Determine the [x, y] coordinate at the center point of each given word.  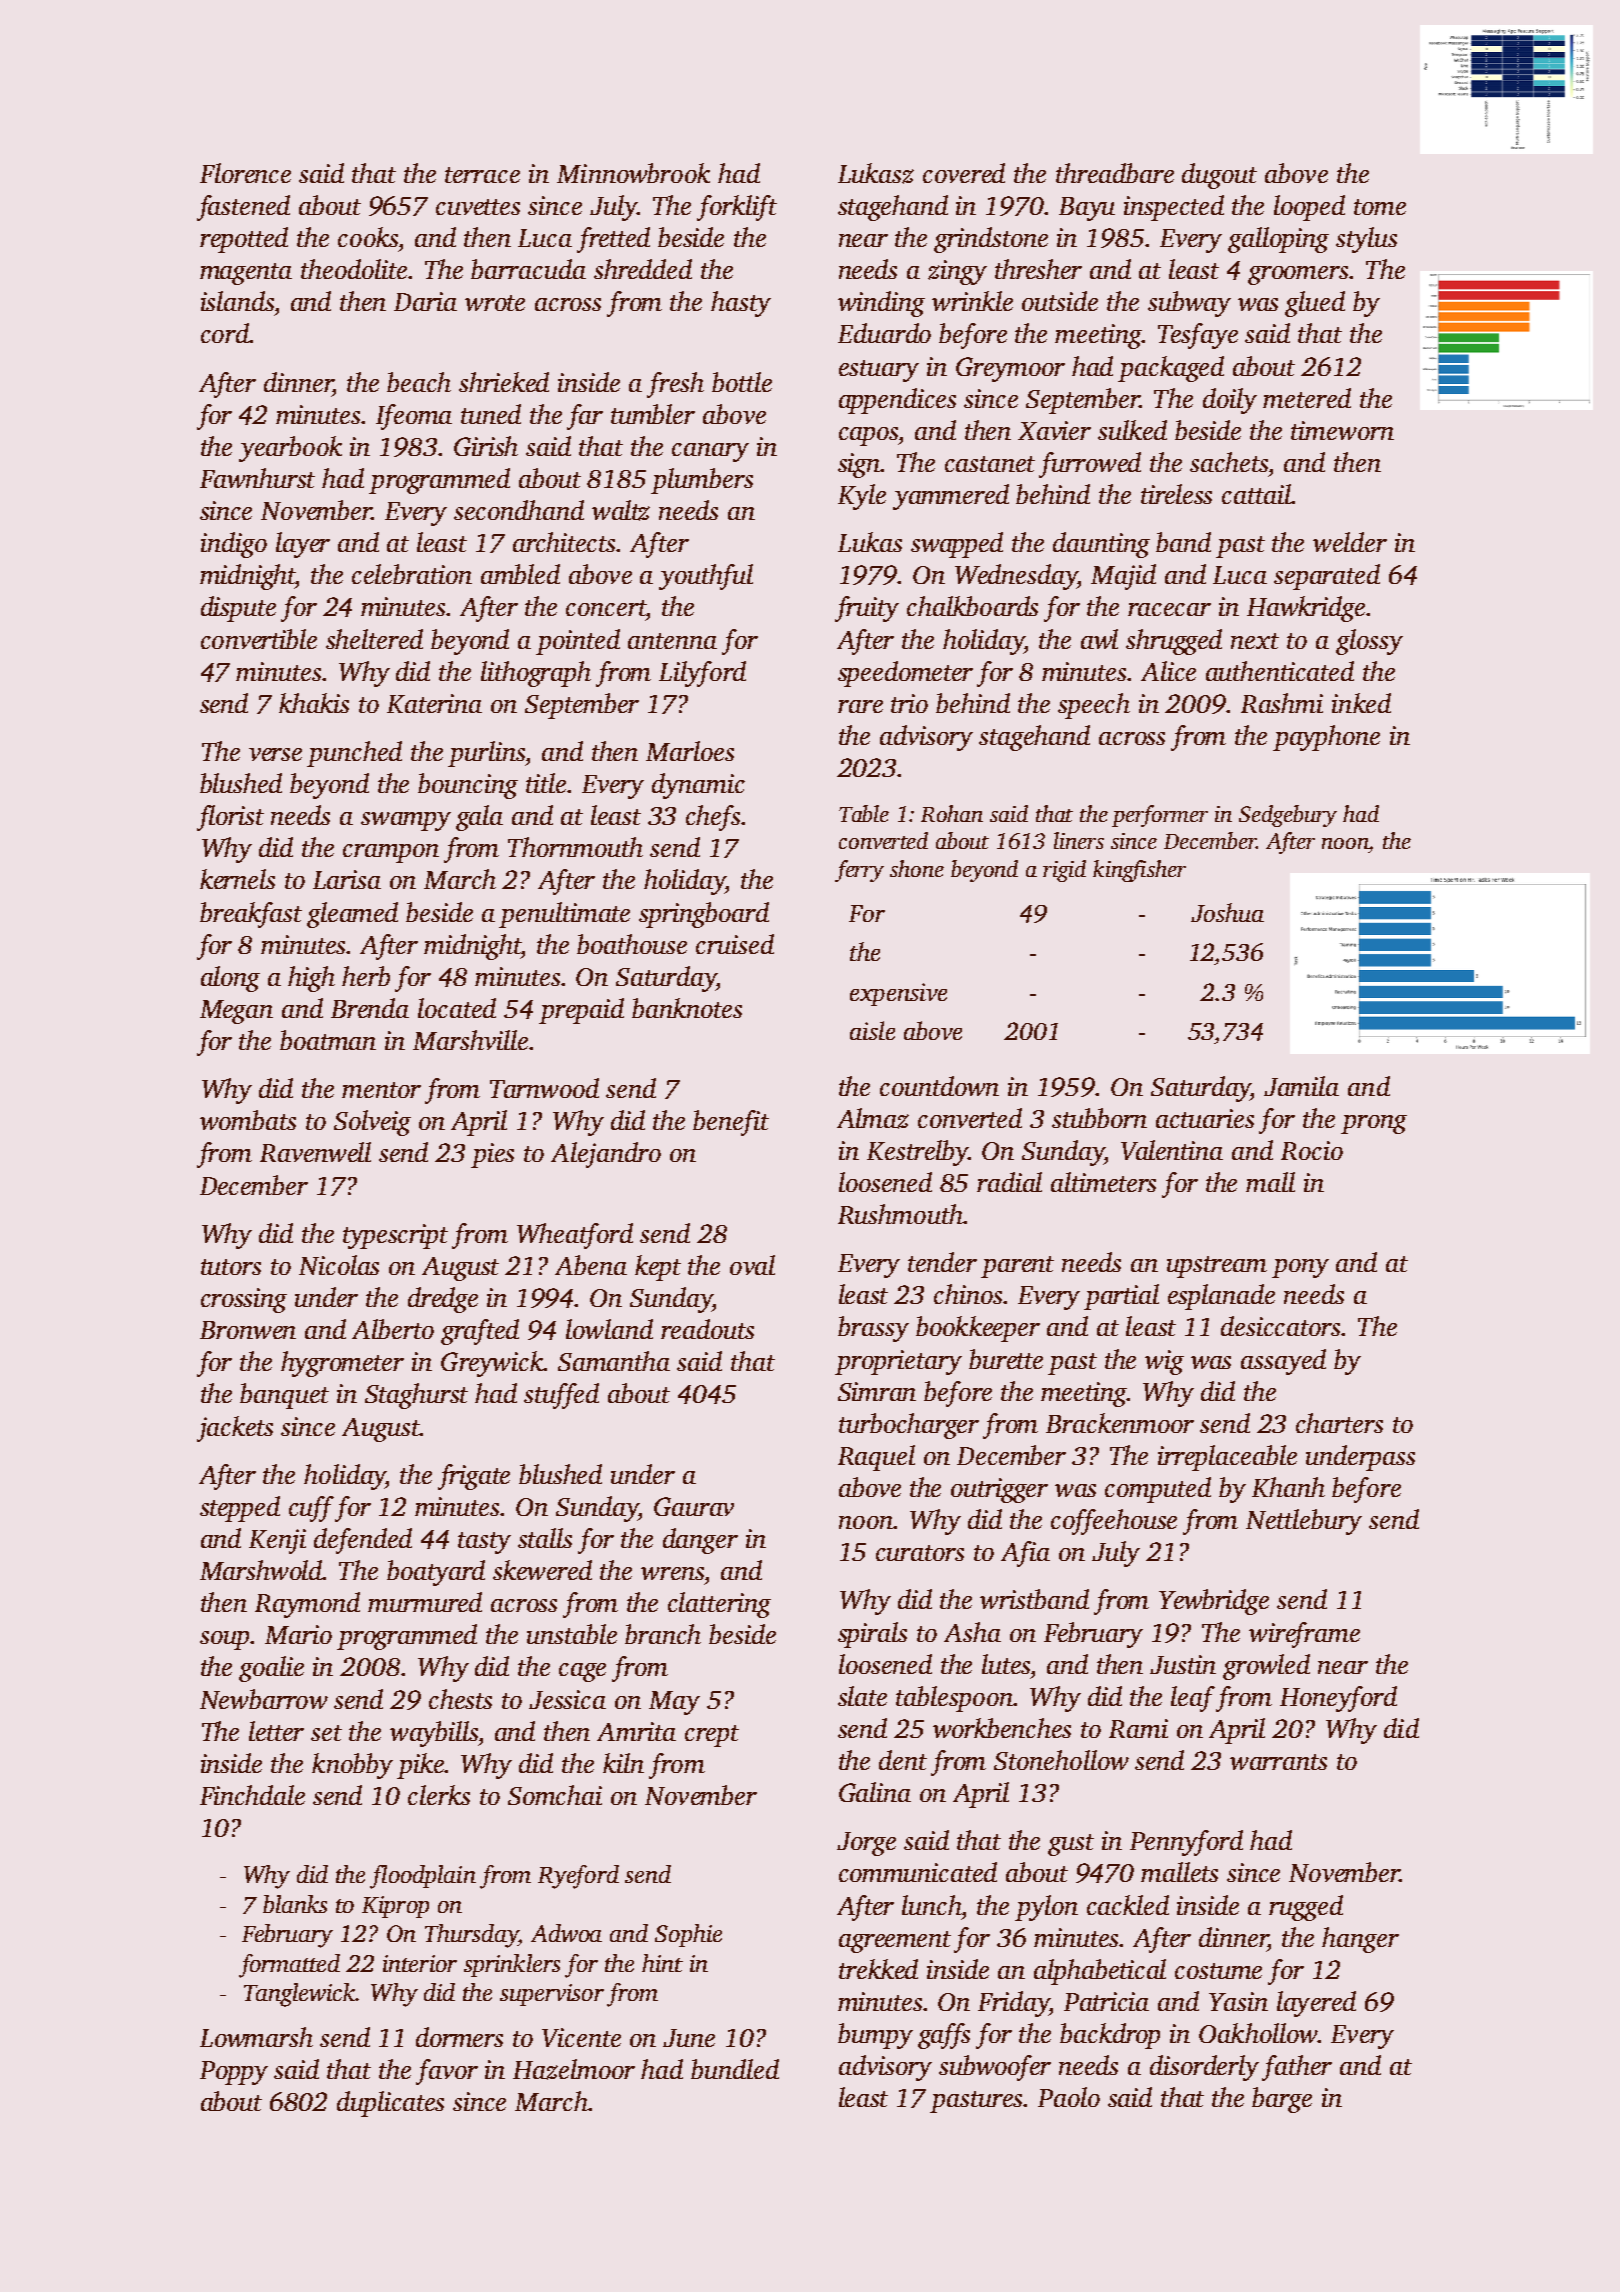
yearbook [290, 449]
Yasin [1238, 2001]
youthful [706, 577]
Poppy [234, 2073]
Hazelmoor [574, 2069]
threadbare [1115, 173]
